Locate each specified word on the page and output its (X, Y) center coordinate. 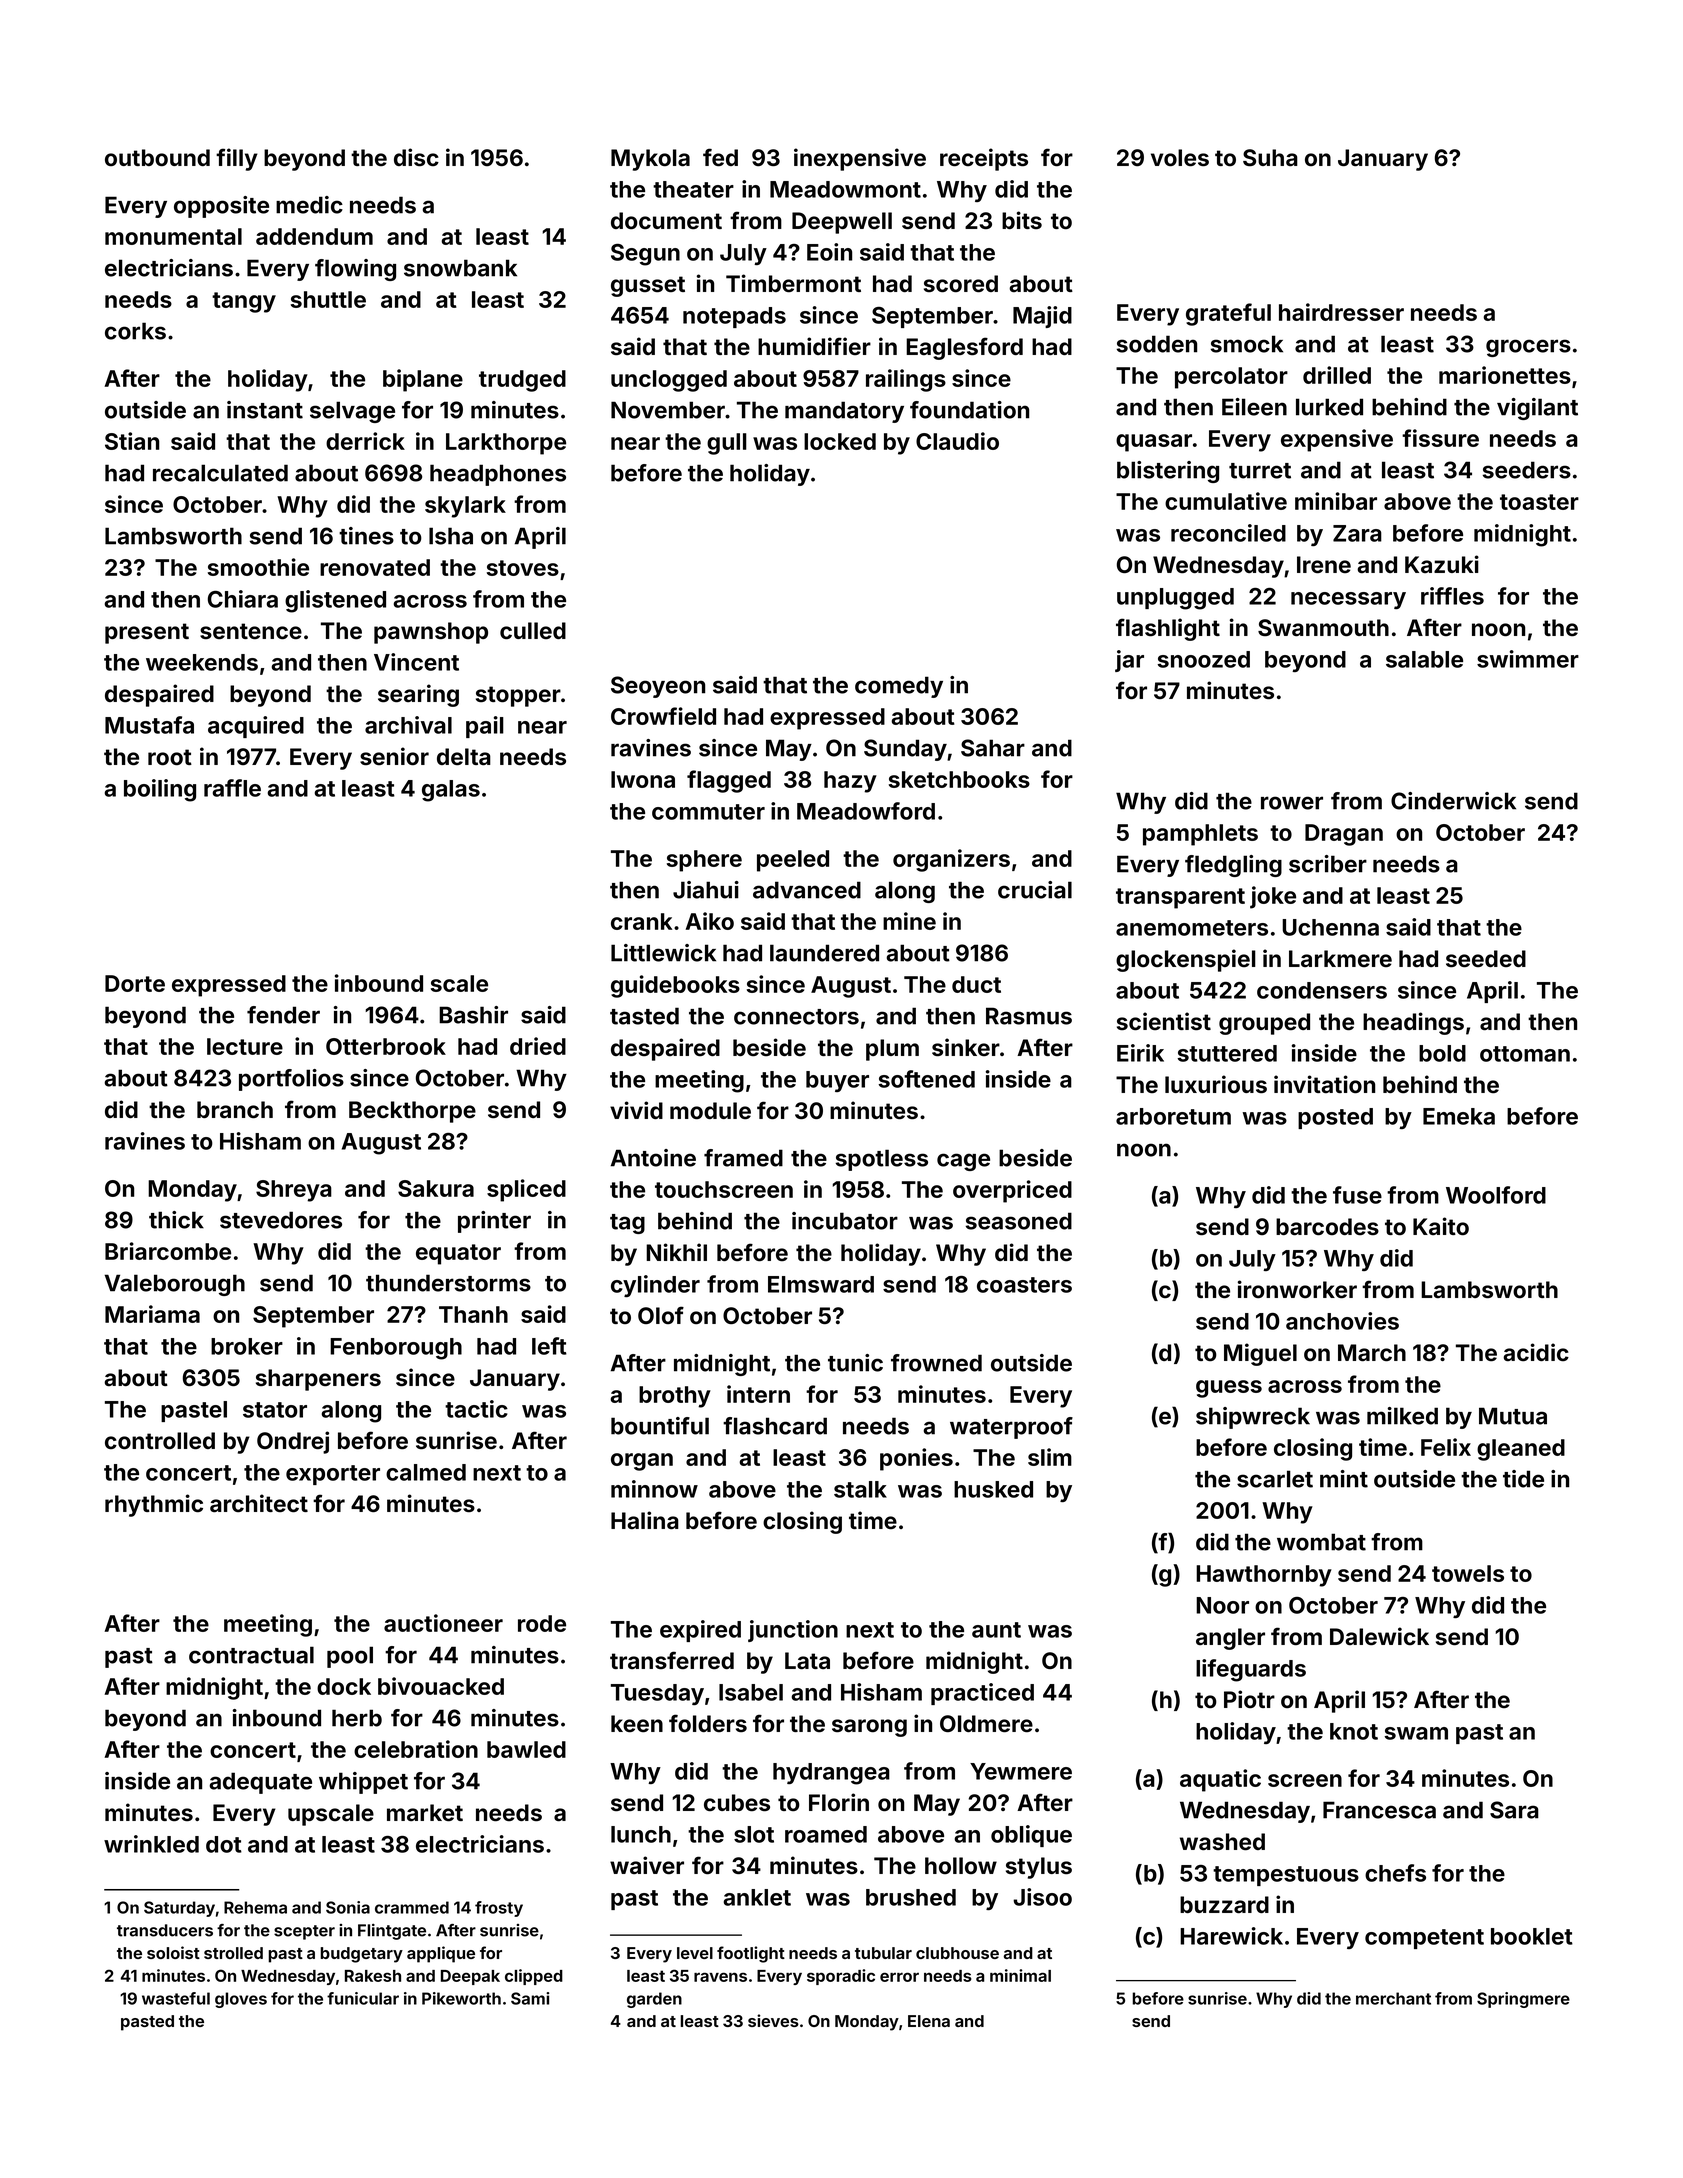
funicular (363, 1998)
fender (283, 1015)
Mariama (152, 1314)
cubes (737, 1803)
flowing (355, 270)
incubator (845, 1221)
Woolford (1496, 1195)
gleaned (1521, 1450)
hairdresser (1341, 312)
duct (976, 984)
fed (720, 157)
